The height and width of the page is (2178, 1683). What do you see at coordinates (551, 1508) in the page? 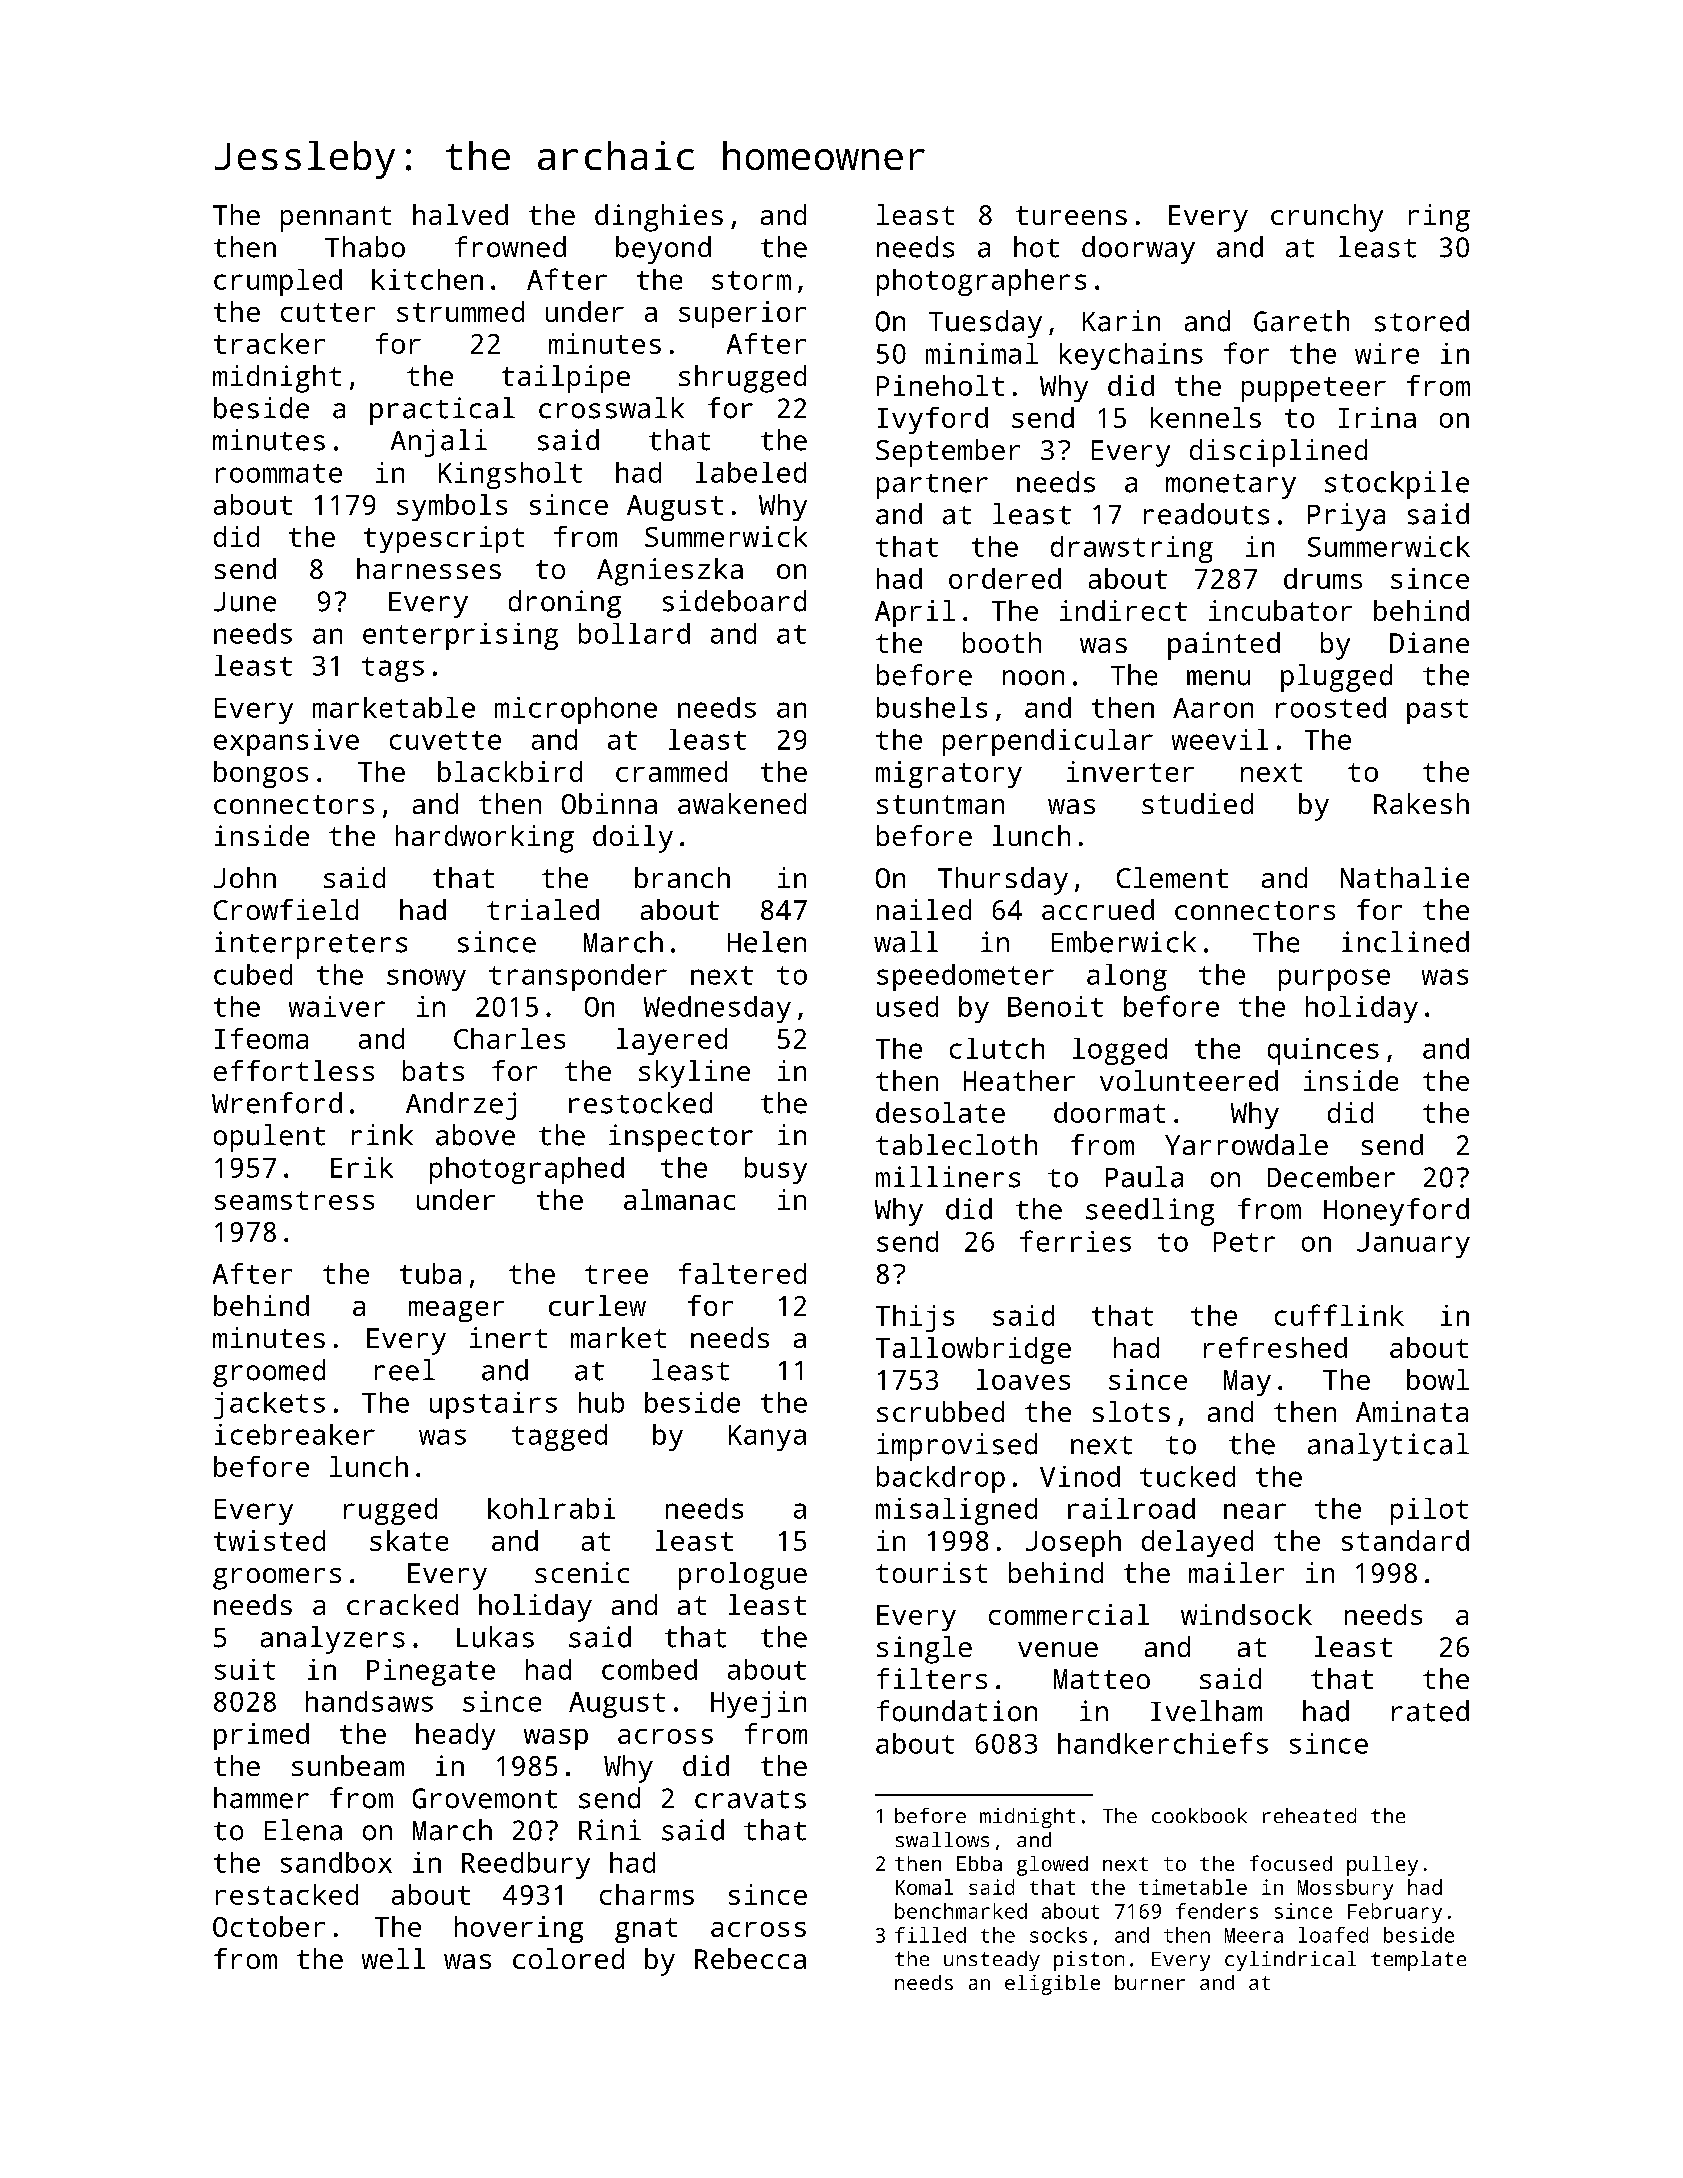
I see `kohlrabi` at bounding box center [551, 1508].
